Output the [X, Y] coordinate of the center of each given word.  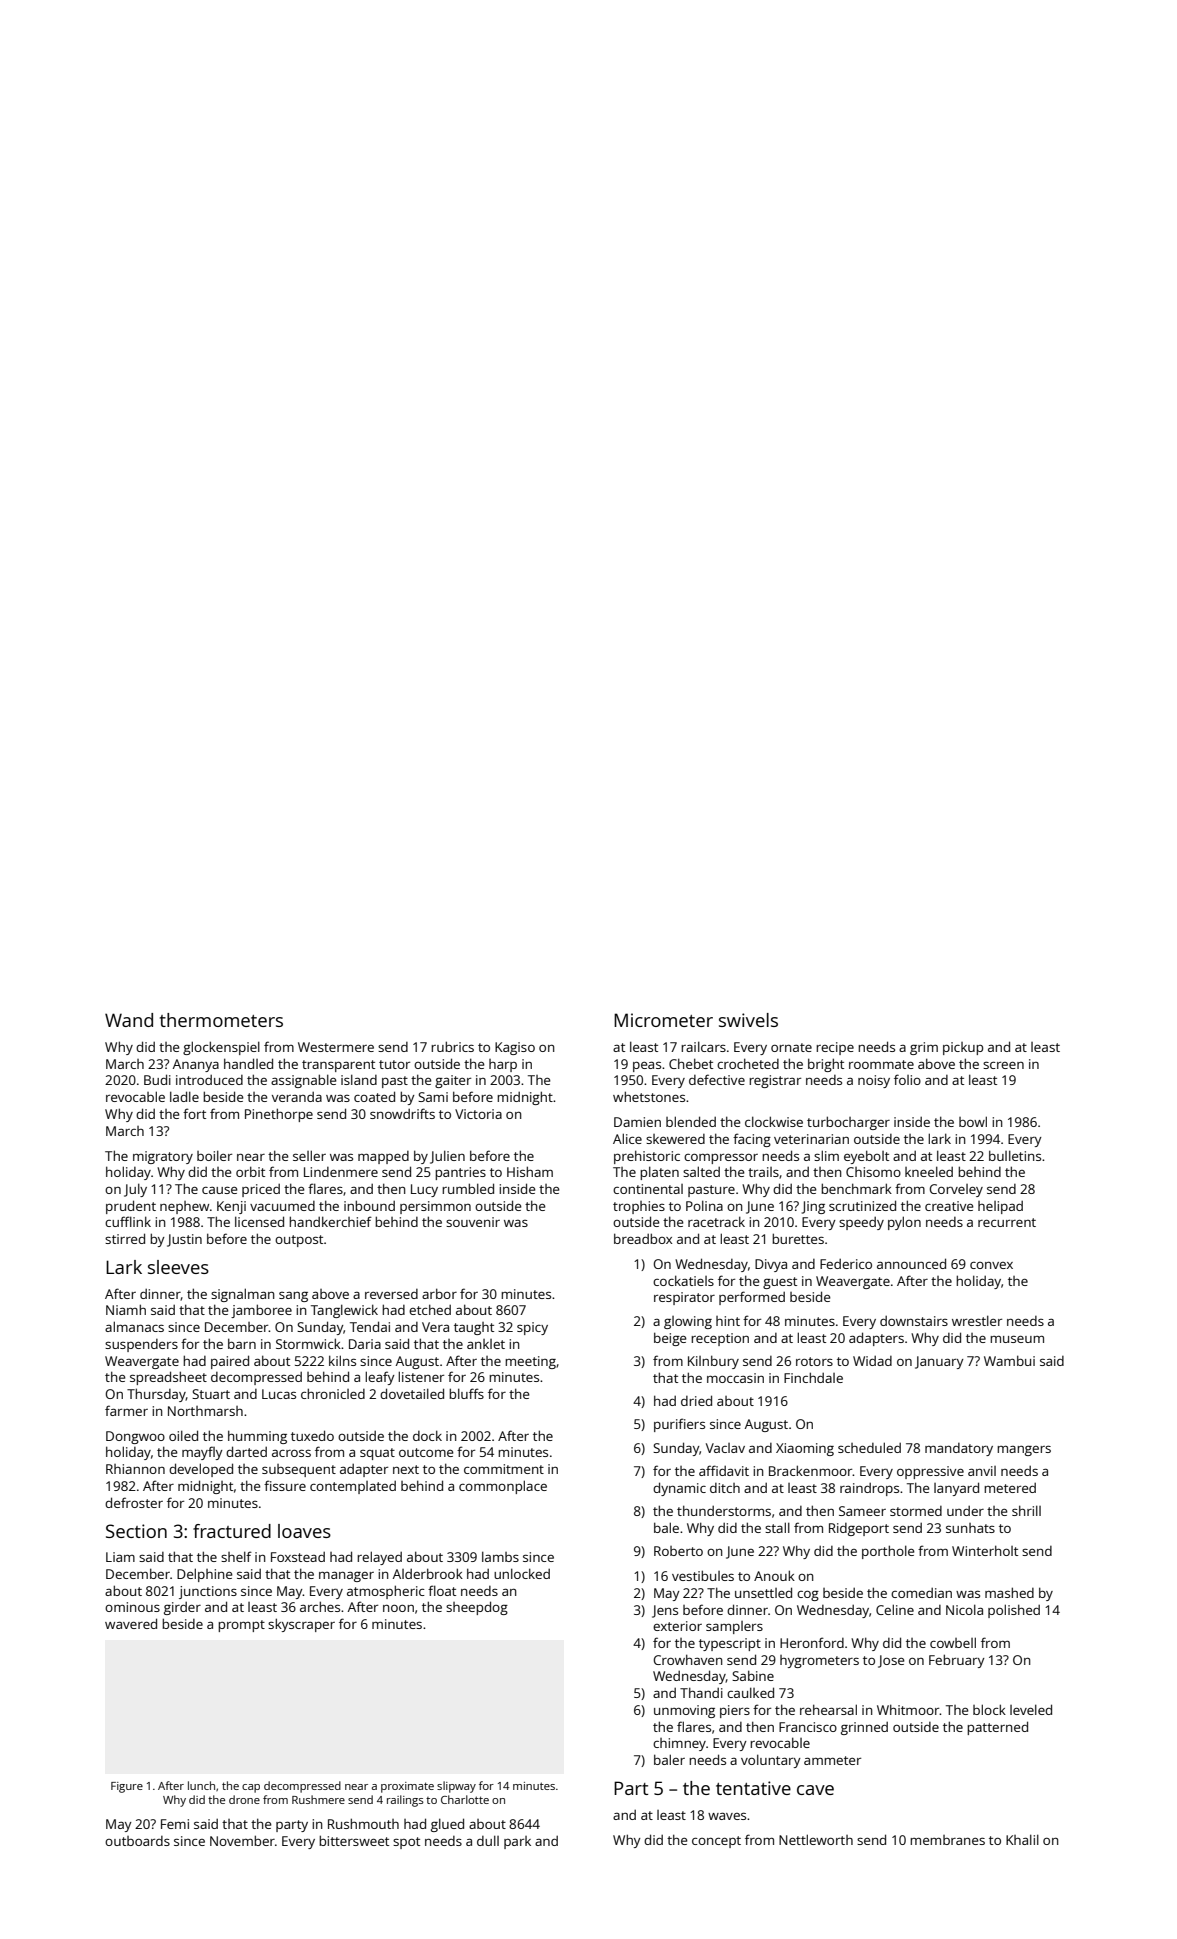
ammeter [832, 1760]
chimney [679, 1744]
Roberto [678, 1551]
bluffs [466, 1393]
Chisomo [873, 1172]
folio [907, 1079]
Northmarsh [205, 1411]
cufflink [128, 1221]
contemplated [353, 1487]
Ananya [196, 1065]
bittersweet [354, 1840]
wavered [131, 1623]
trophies [639, 1207]
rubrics [452, 1046]
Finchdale [813, 1377]
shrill [1026, 1510]
